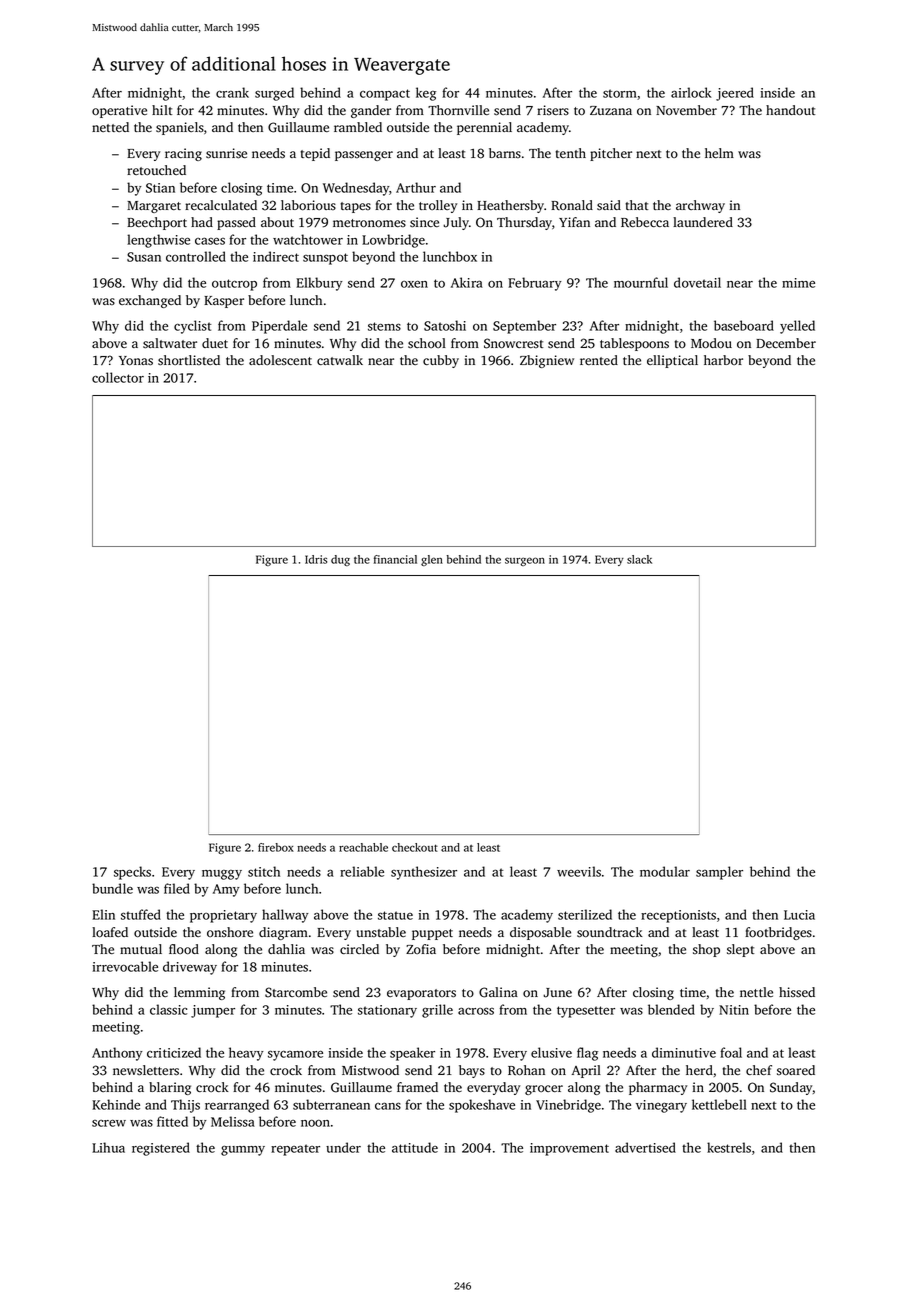 This screenshot has width=908, height=1316. Describe the element at coordinates (786, 343) in the screenshot. I see `December` at that location.
